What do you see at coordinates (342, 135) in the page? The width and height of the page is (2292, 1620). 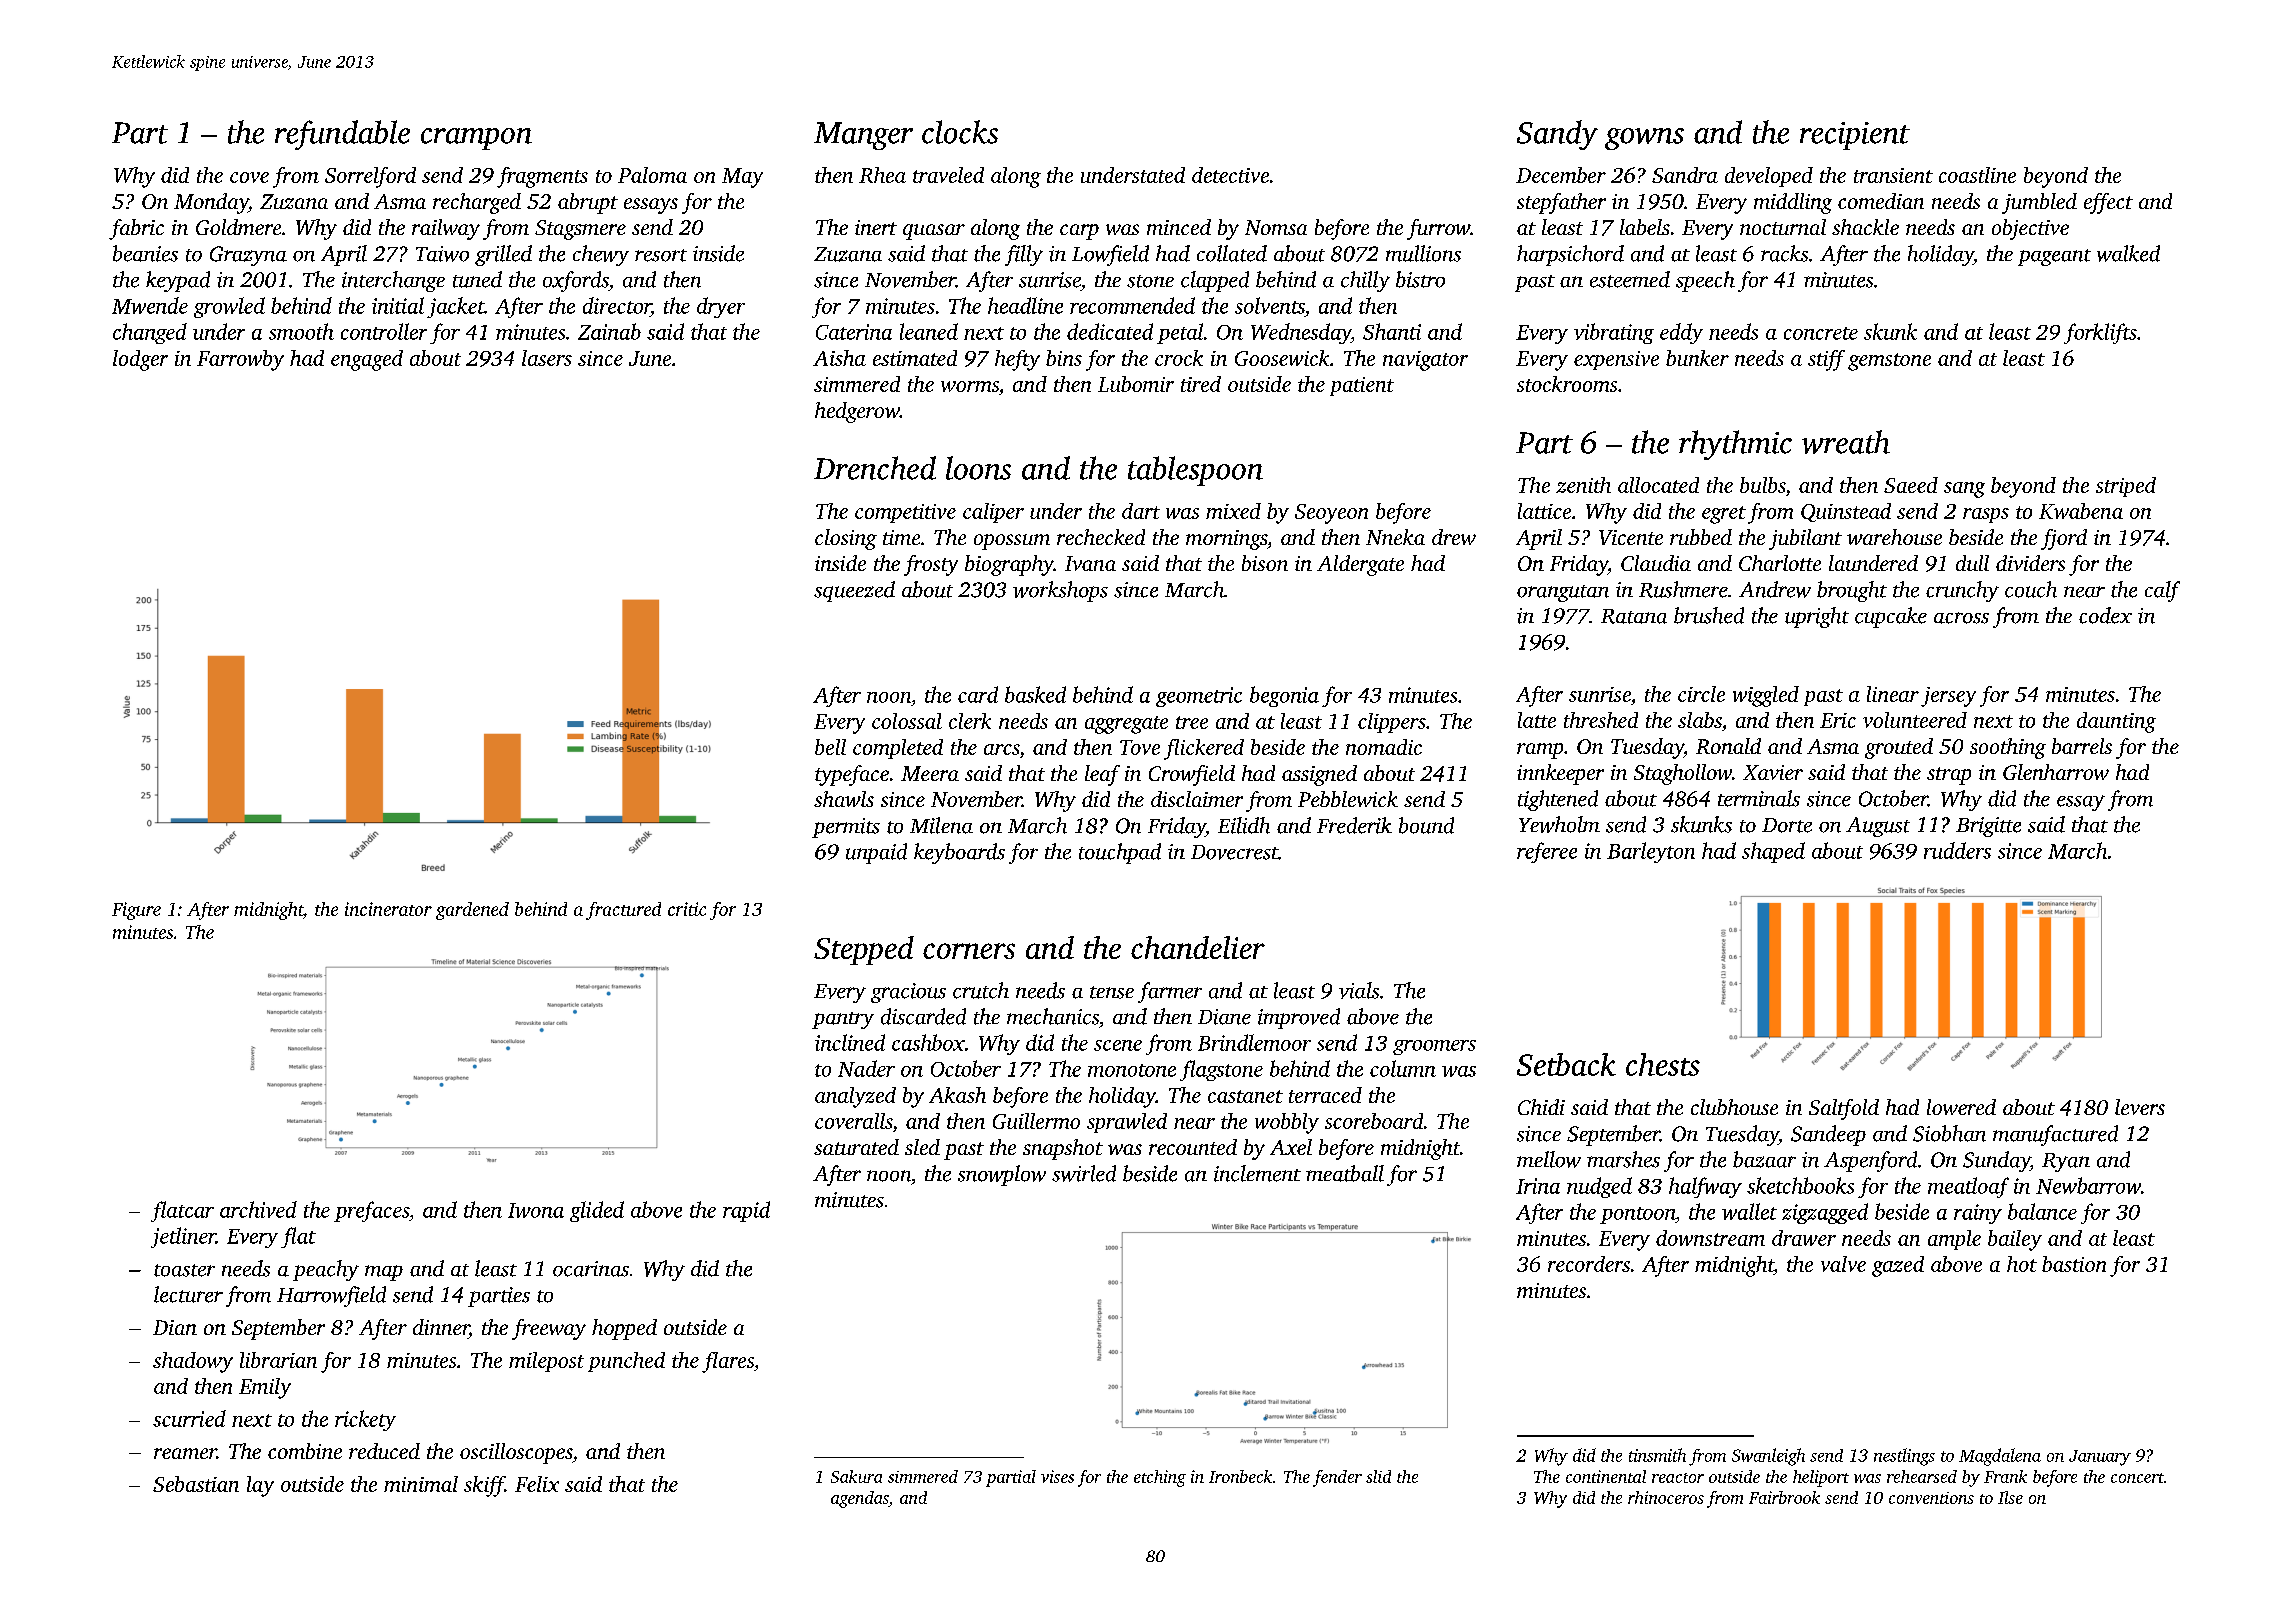 I see `refundable` at bounding box center [342, 135].
